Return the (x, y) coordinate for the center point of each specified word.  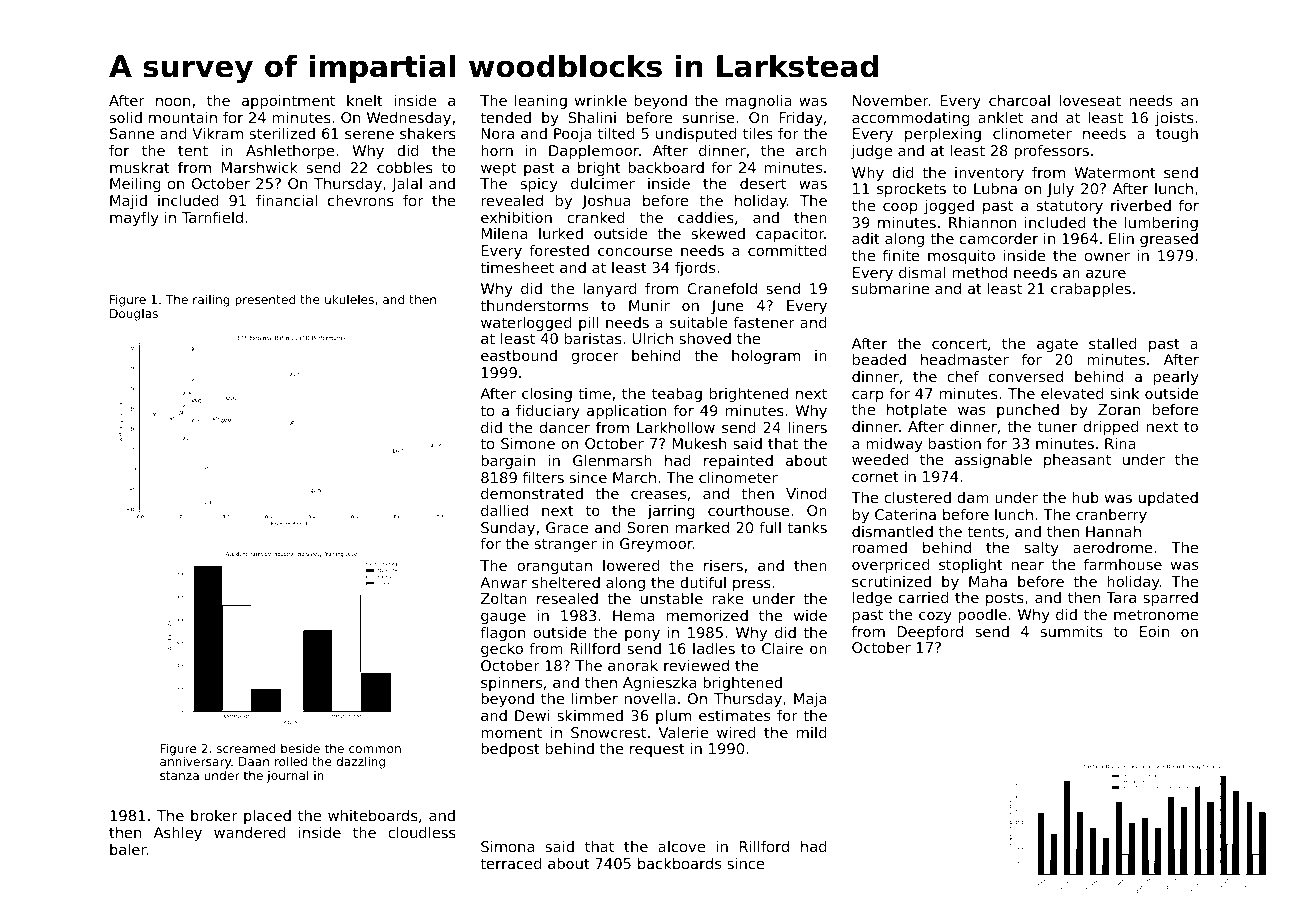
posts (1005, 599)
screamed (246, 748)
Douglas (134, 315)
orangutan (554, 567)
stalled (1113, 343)
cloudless (422, 832)
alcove (681, 846)
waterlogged (526, 324)
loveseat (1090, 100)
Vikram (217, 133)
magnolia (759, 102)
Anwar (503, 582)
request (657, 750)
